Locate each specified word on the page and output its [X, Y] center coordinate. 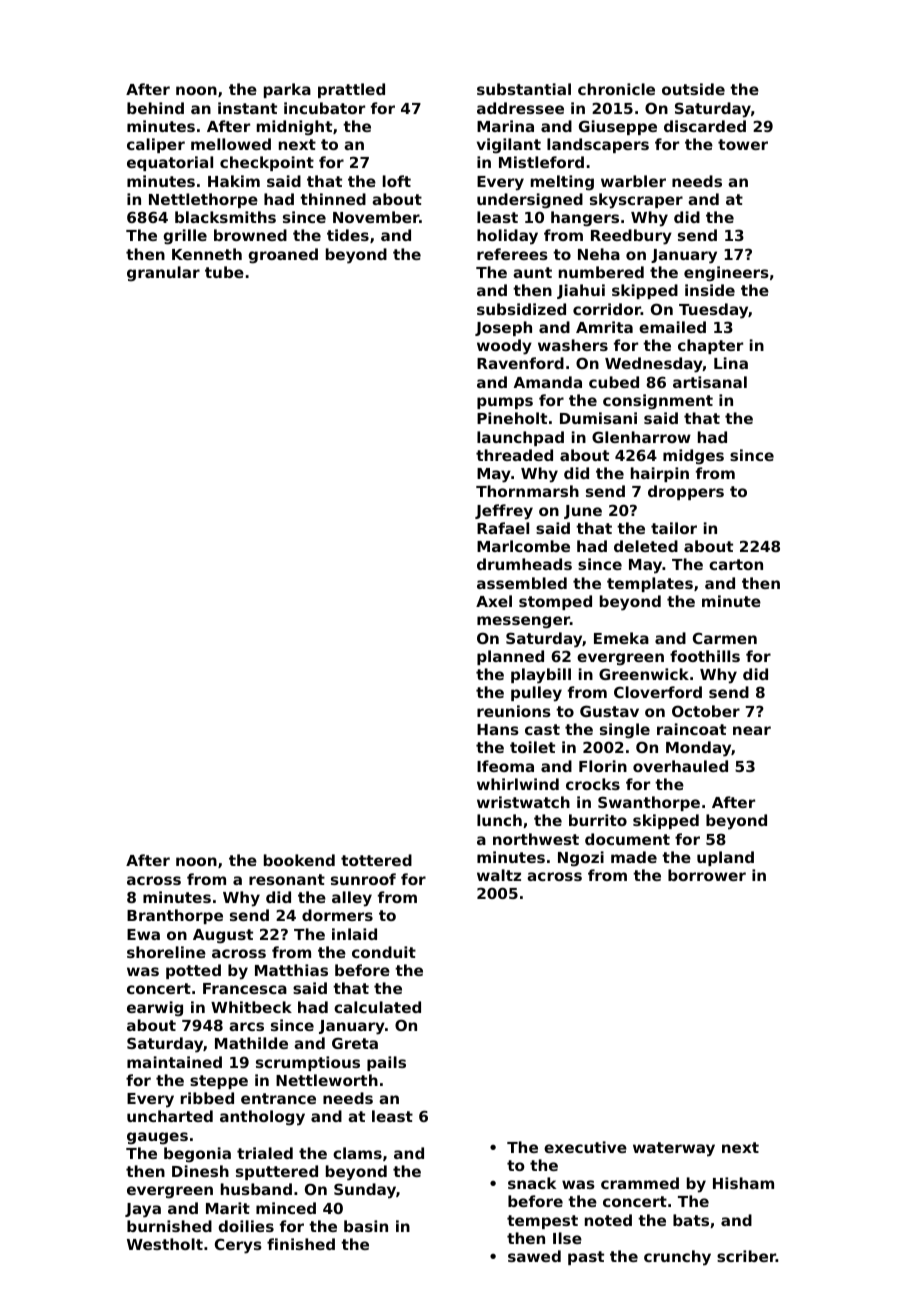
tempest [542, 1222]
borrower [707, 875]
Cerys [238, 1246]
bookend [299, 860]
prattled [351, 90]
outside [693, 89]
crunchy [677, 1258]
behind [155, 108]
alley [352, 899]
